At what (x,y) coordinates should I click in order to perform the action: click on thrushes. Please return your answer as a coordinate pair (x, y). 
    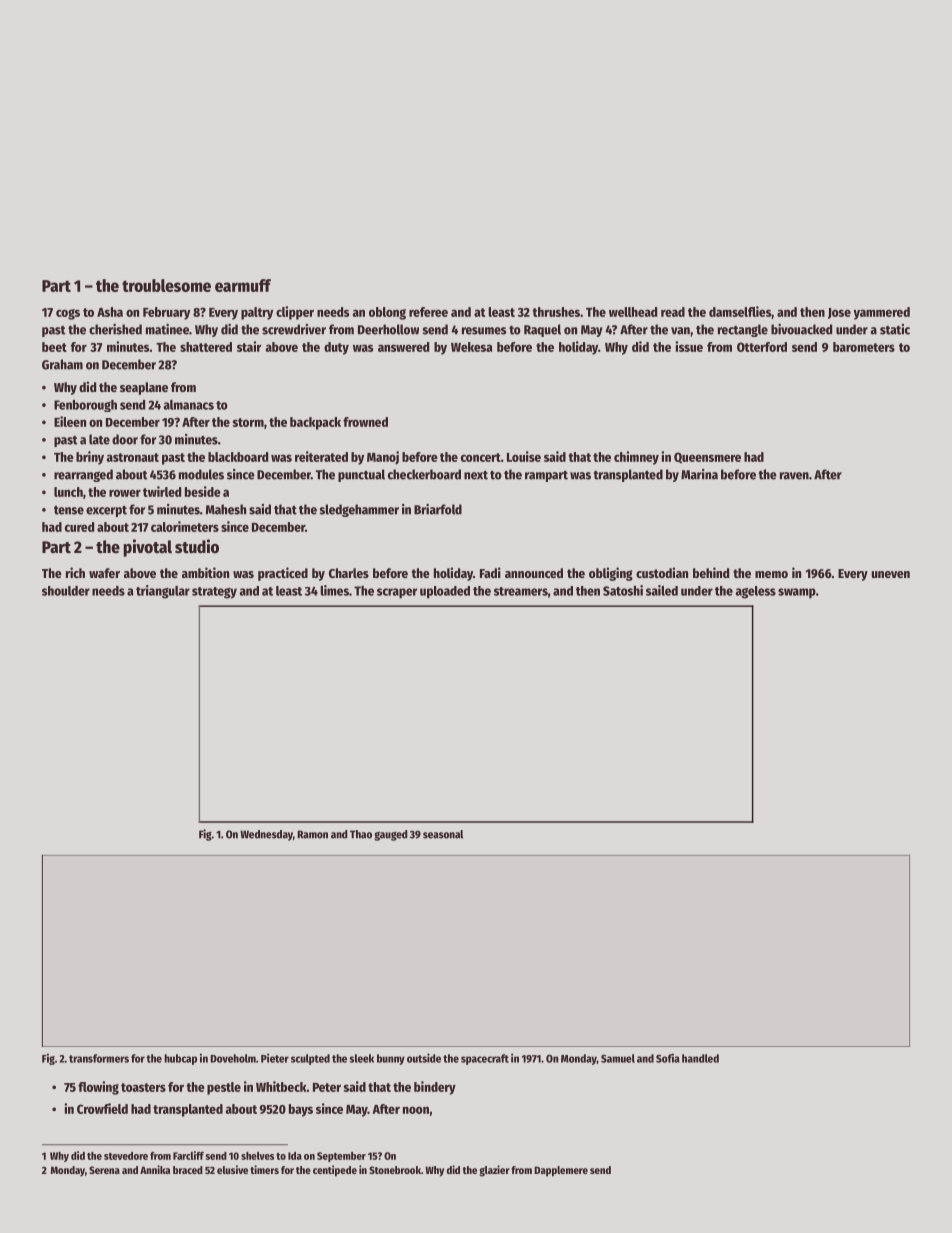
    Looking at the image, I should click on (556, 312).
